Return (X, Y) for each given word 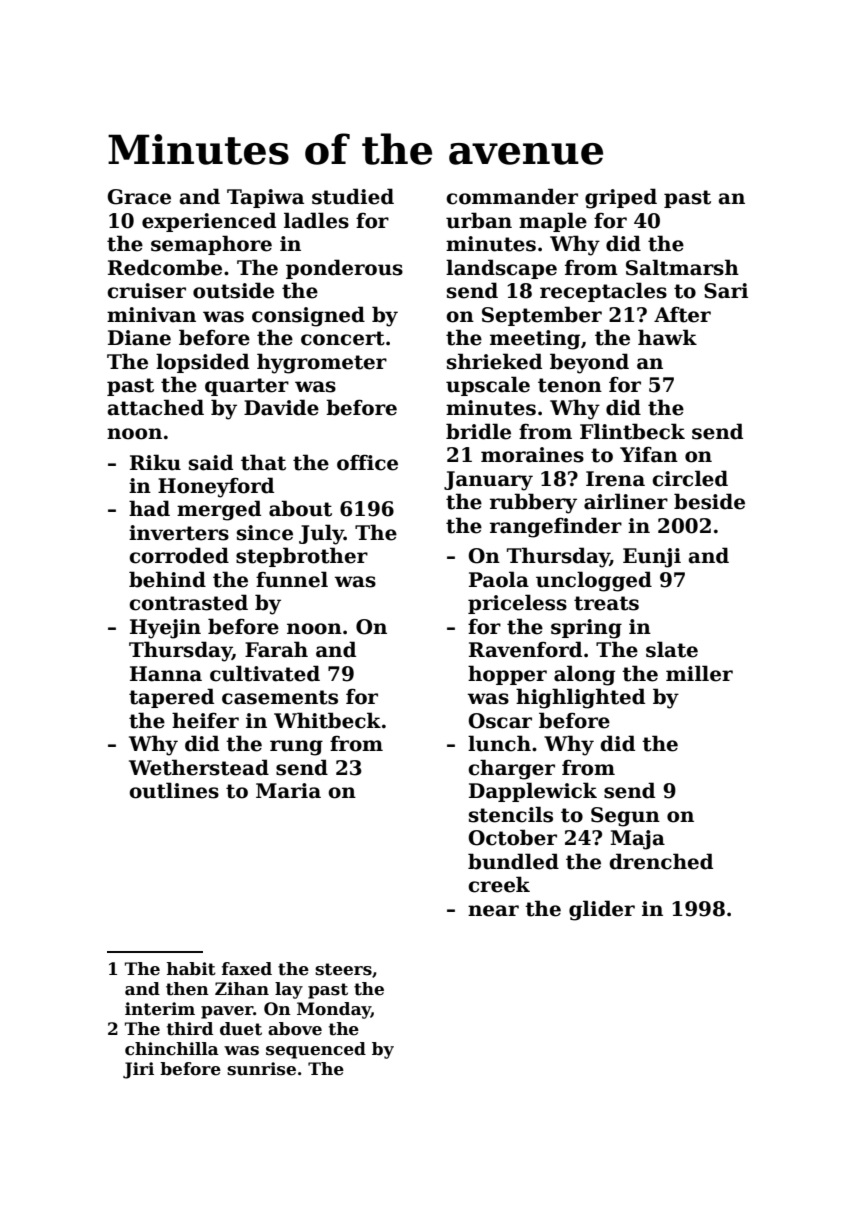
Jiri (138, 1070)
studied (353, 196)
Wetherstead (199, 767)
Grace (139, 197)
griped (621, 198)
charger (511, 769)
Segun (625, 817)
